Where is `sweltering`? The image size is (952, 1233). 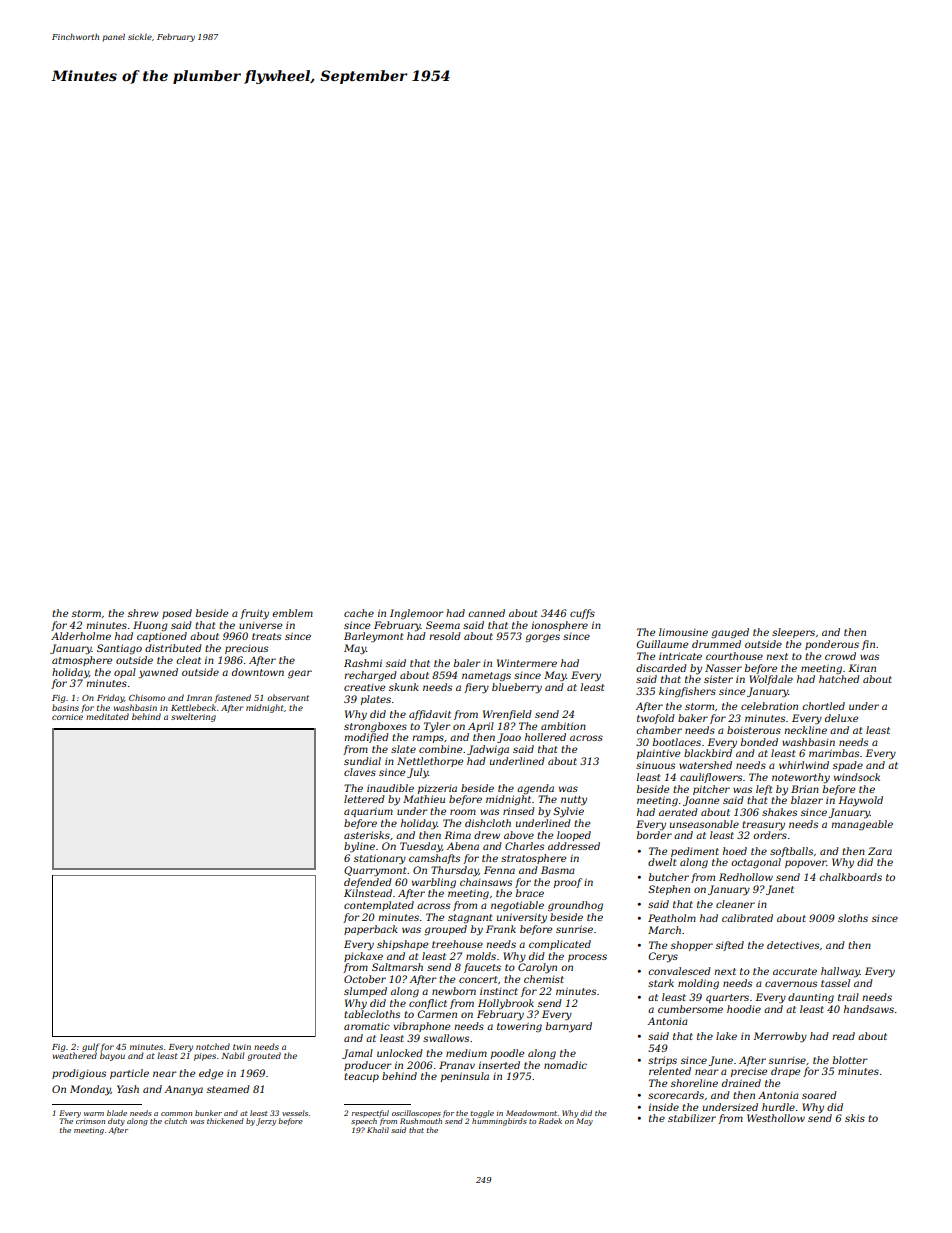
sweltering is located at coordinates (193, 717).
